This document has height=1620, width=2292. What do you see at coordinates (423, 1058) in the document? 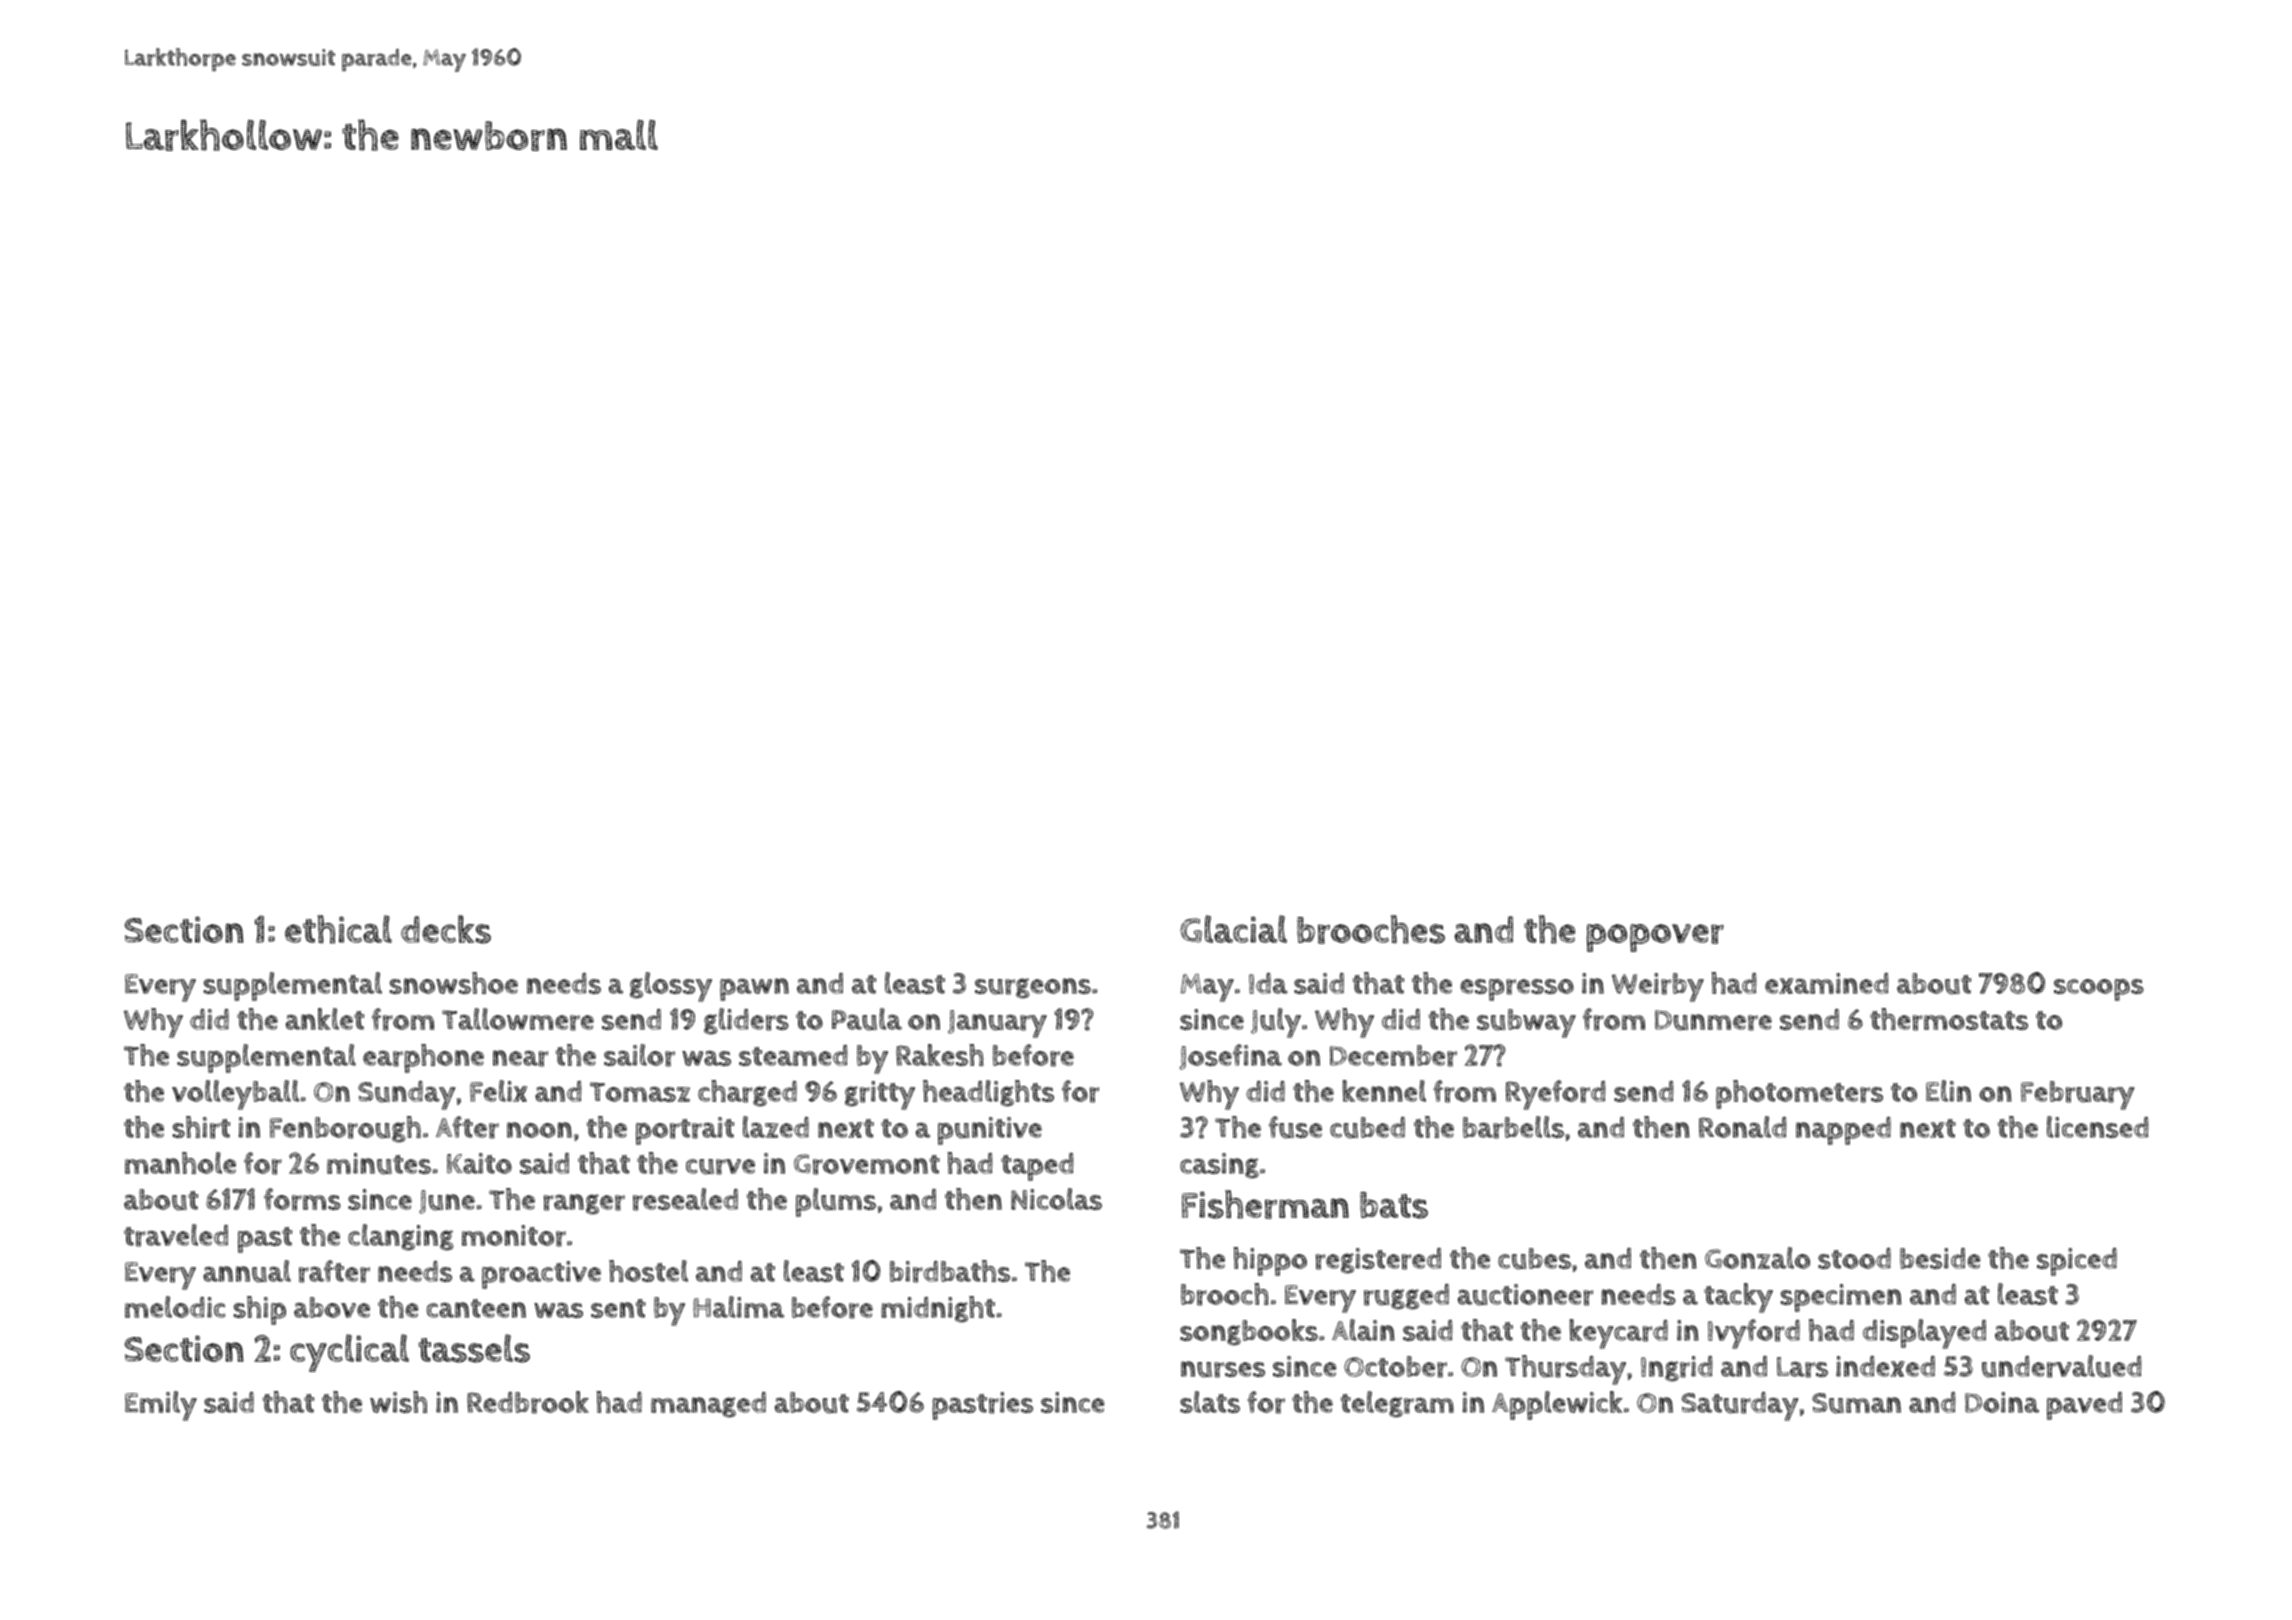
I see `earphone` at bounding box center [423, 1058].
